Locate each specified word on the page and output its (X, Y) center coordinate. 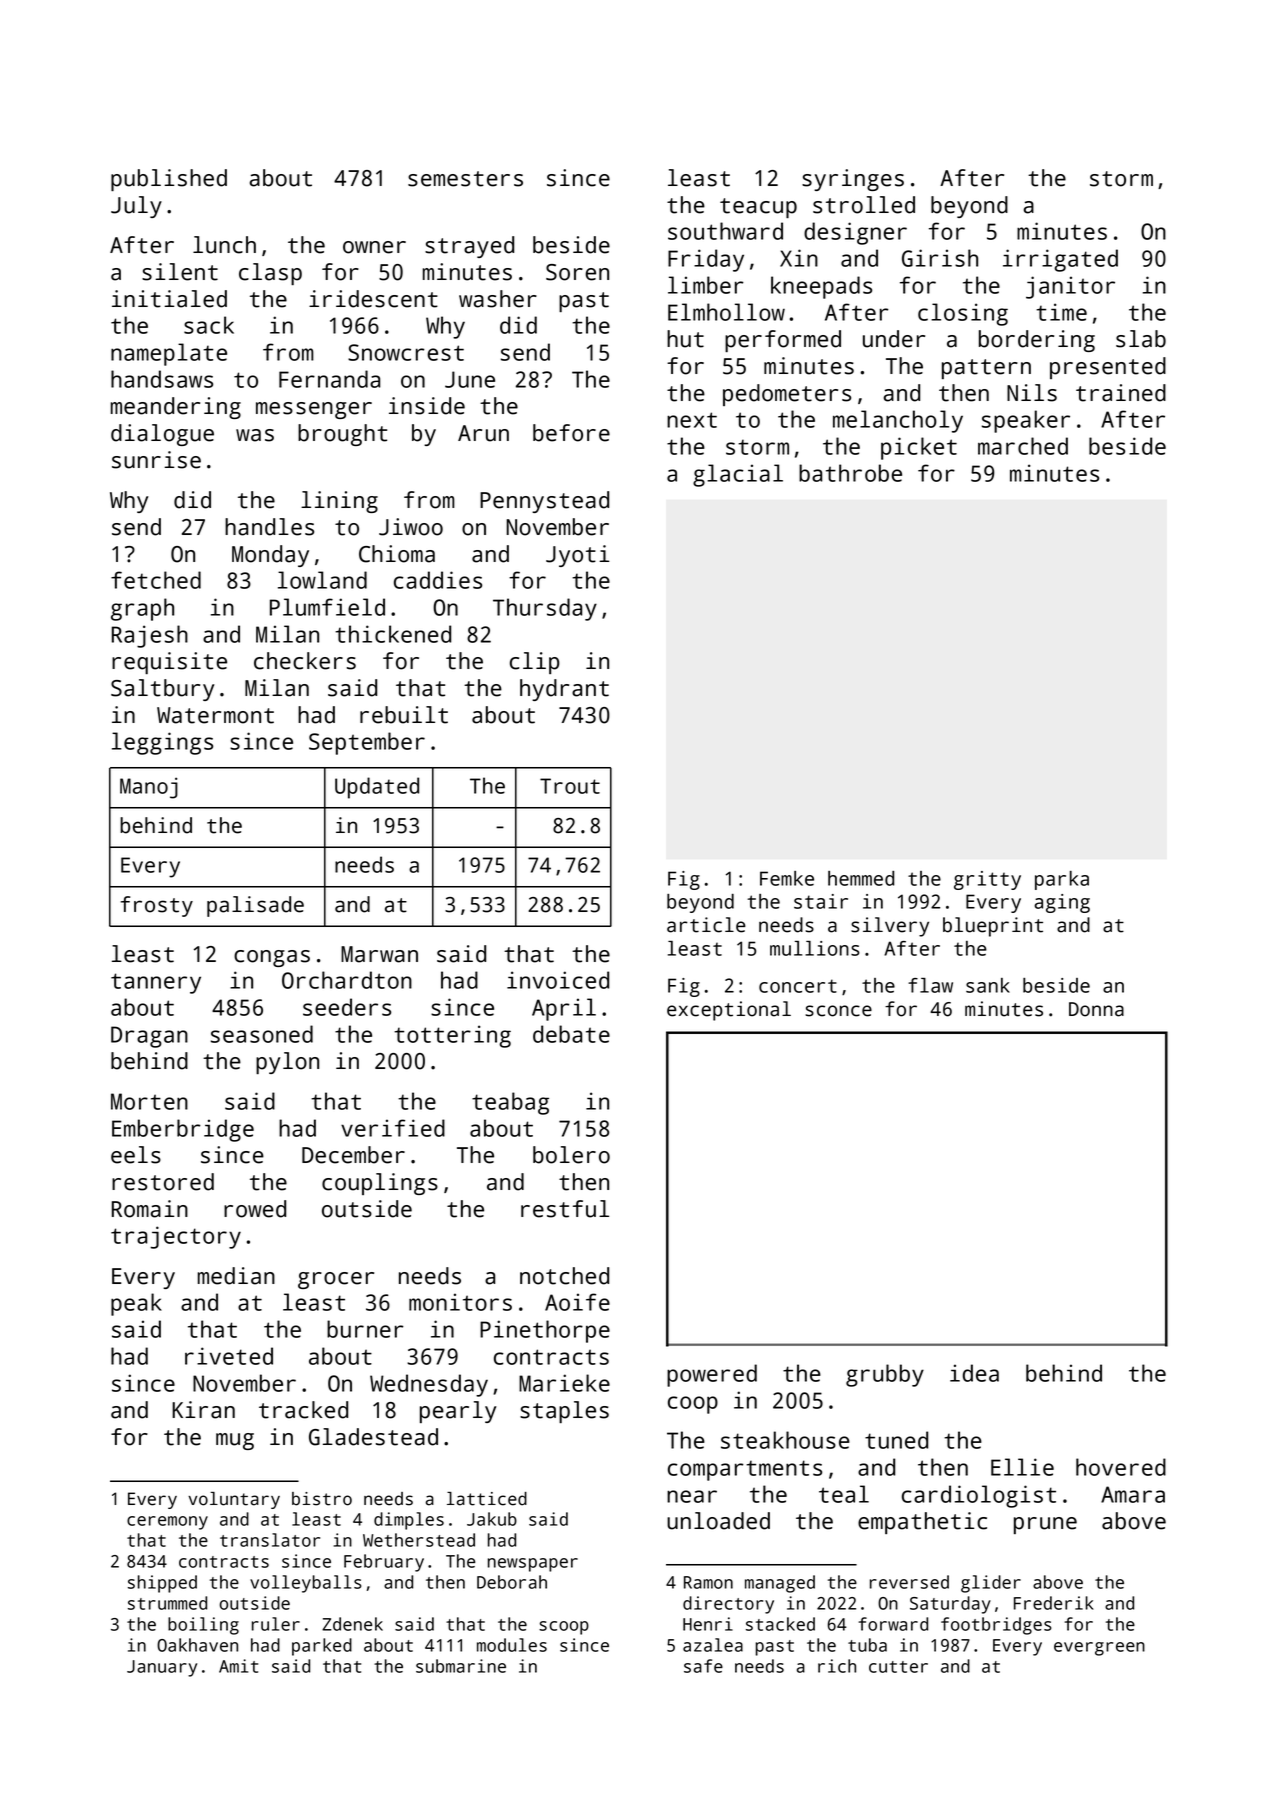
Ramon (708, 1582)
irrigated (1060, 260)
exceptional (729, 1011)
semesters (465, 179)
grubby (885, 1375)
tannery (156, 983)
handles (269, 527)
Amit (238, 1666)
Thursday (545, 609)
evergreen (1099, 1649)
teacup (758, 208)
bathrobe (850, 473)
